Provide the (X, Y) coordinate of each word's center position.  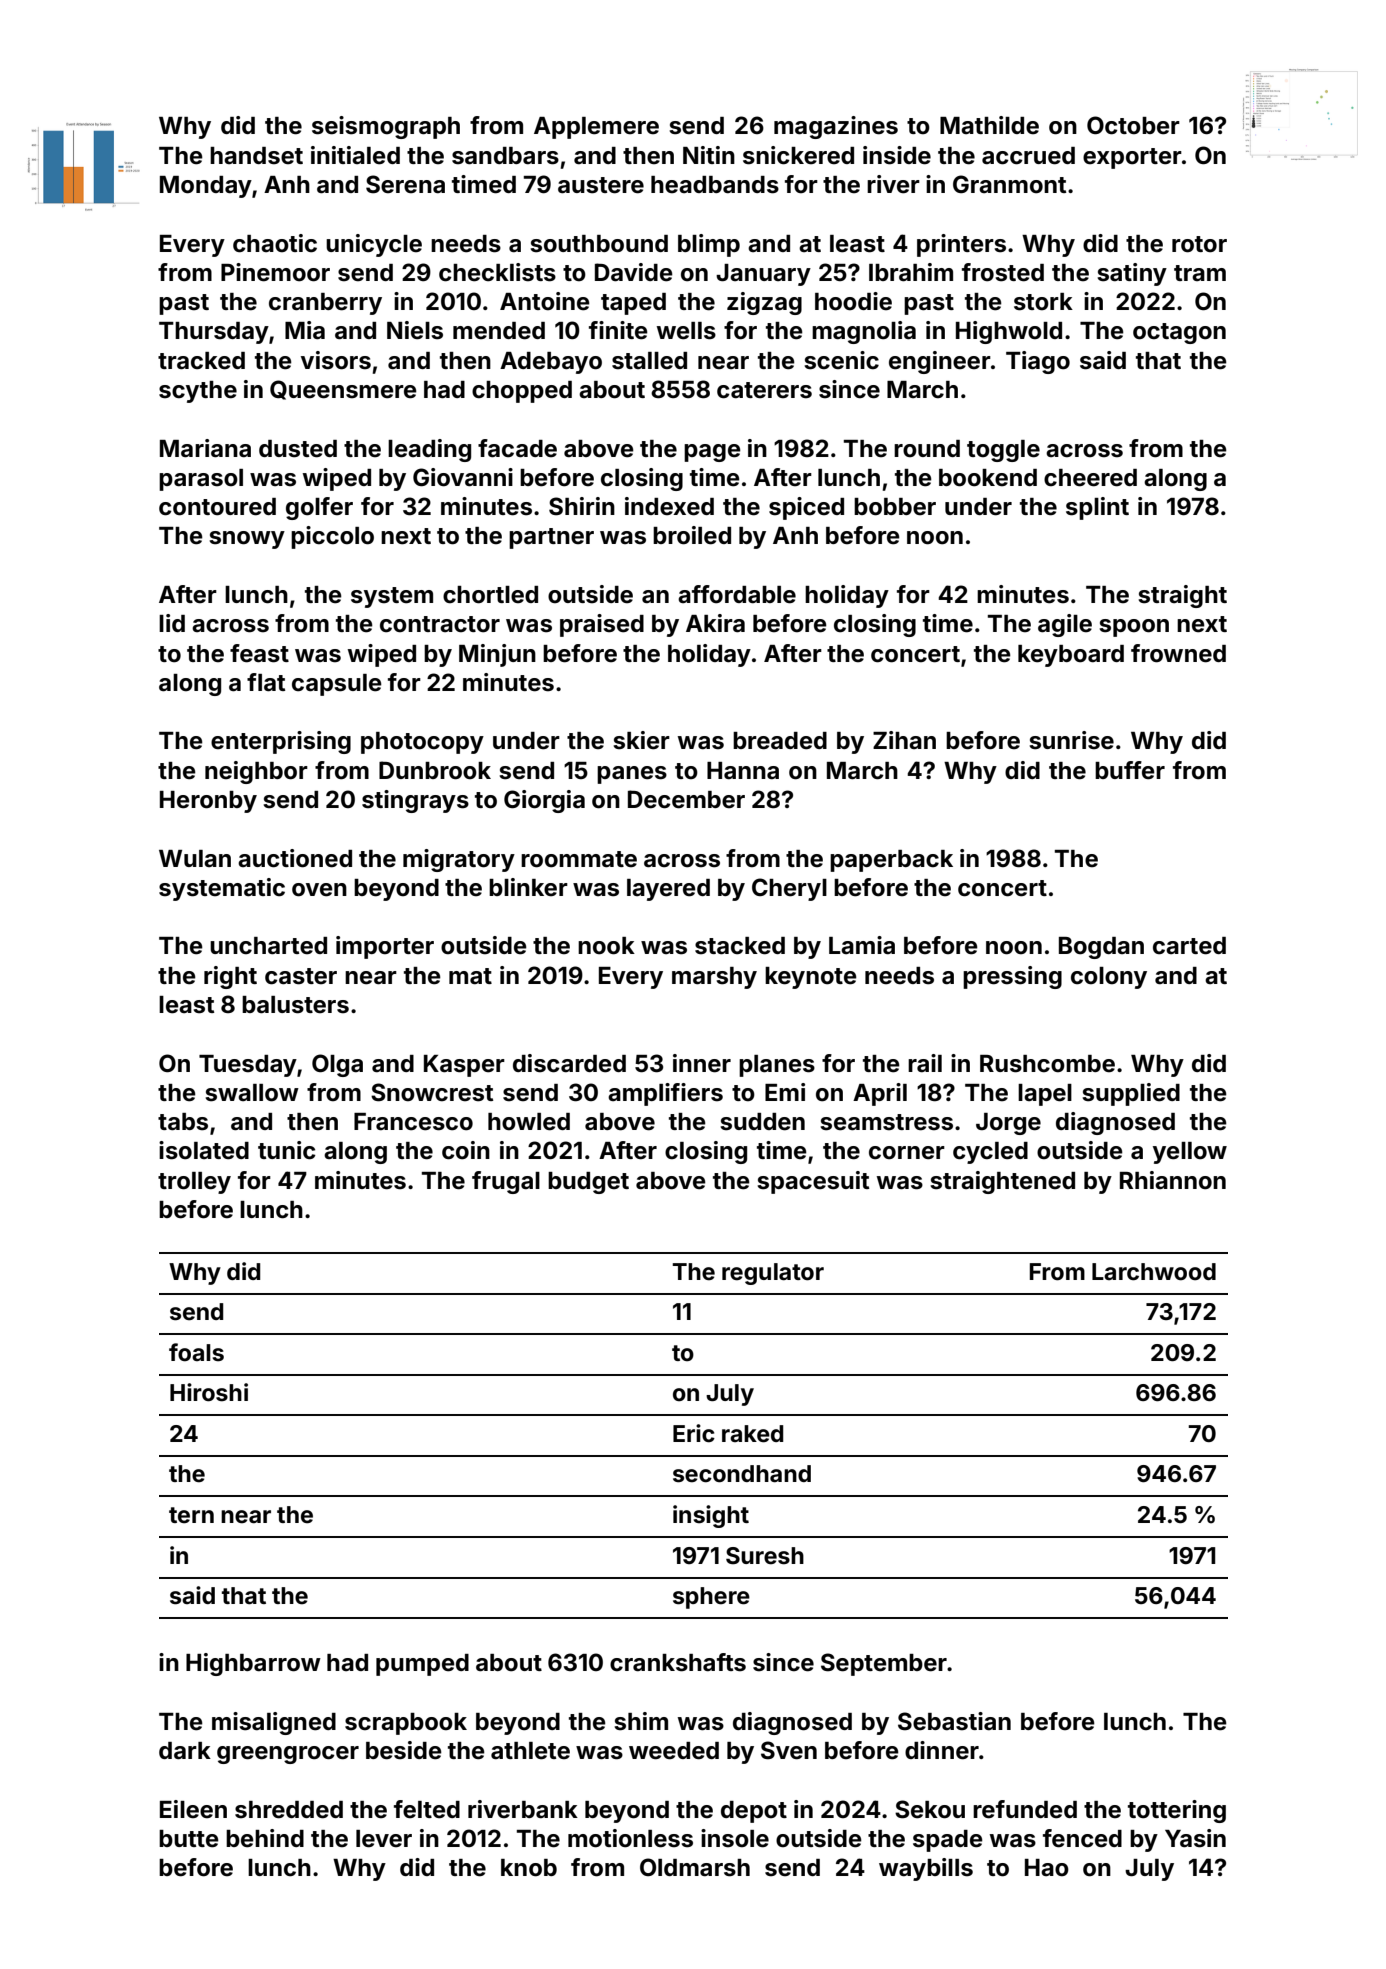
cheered (1090, 478)
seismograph (386, 127)
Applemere (596, 128)
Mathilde (989, 125)
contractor (440, 624)
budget (588, 1183)
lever (384, 1839)
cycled (990, 1153)
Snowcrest (432, 1092)
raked (752, 1434)
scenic (842, 360)
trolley (194, 1183)
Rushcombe (1047, 1064)
